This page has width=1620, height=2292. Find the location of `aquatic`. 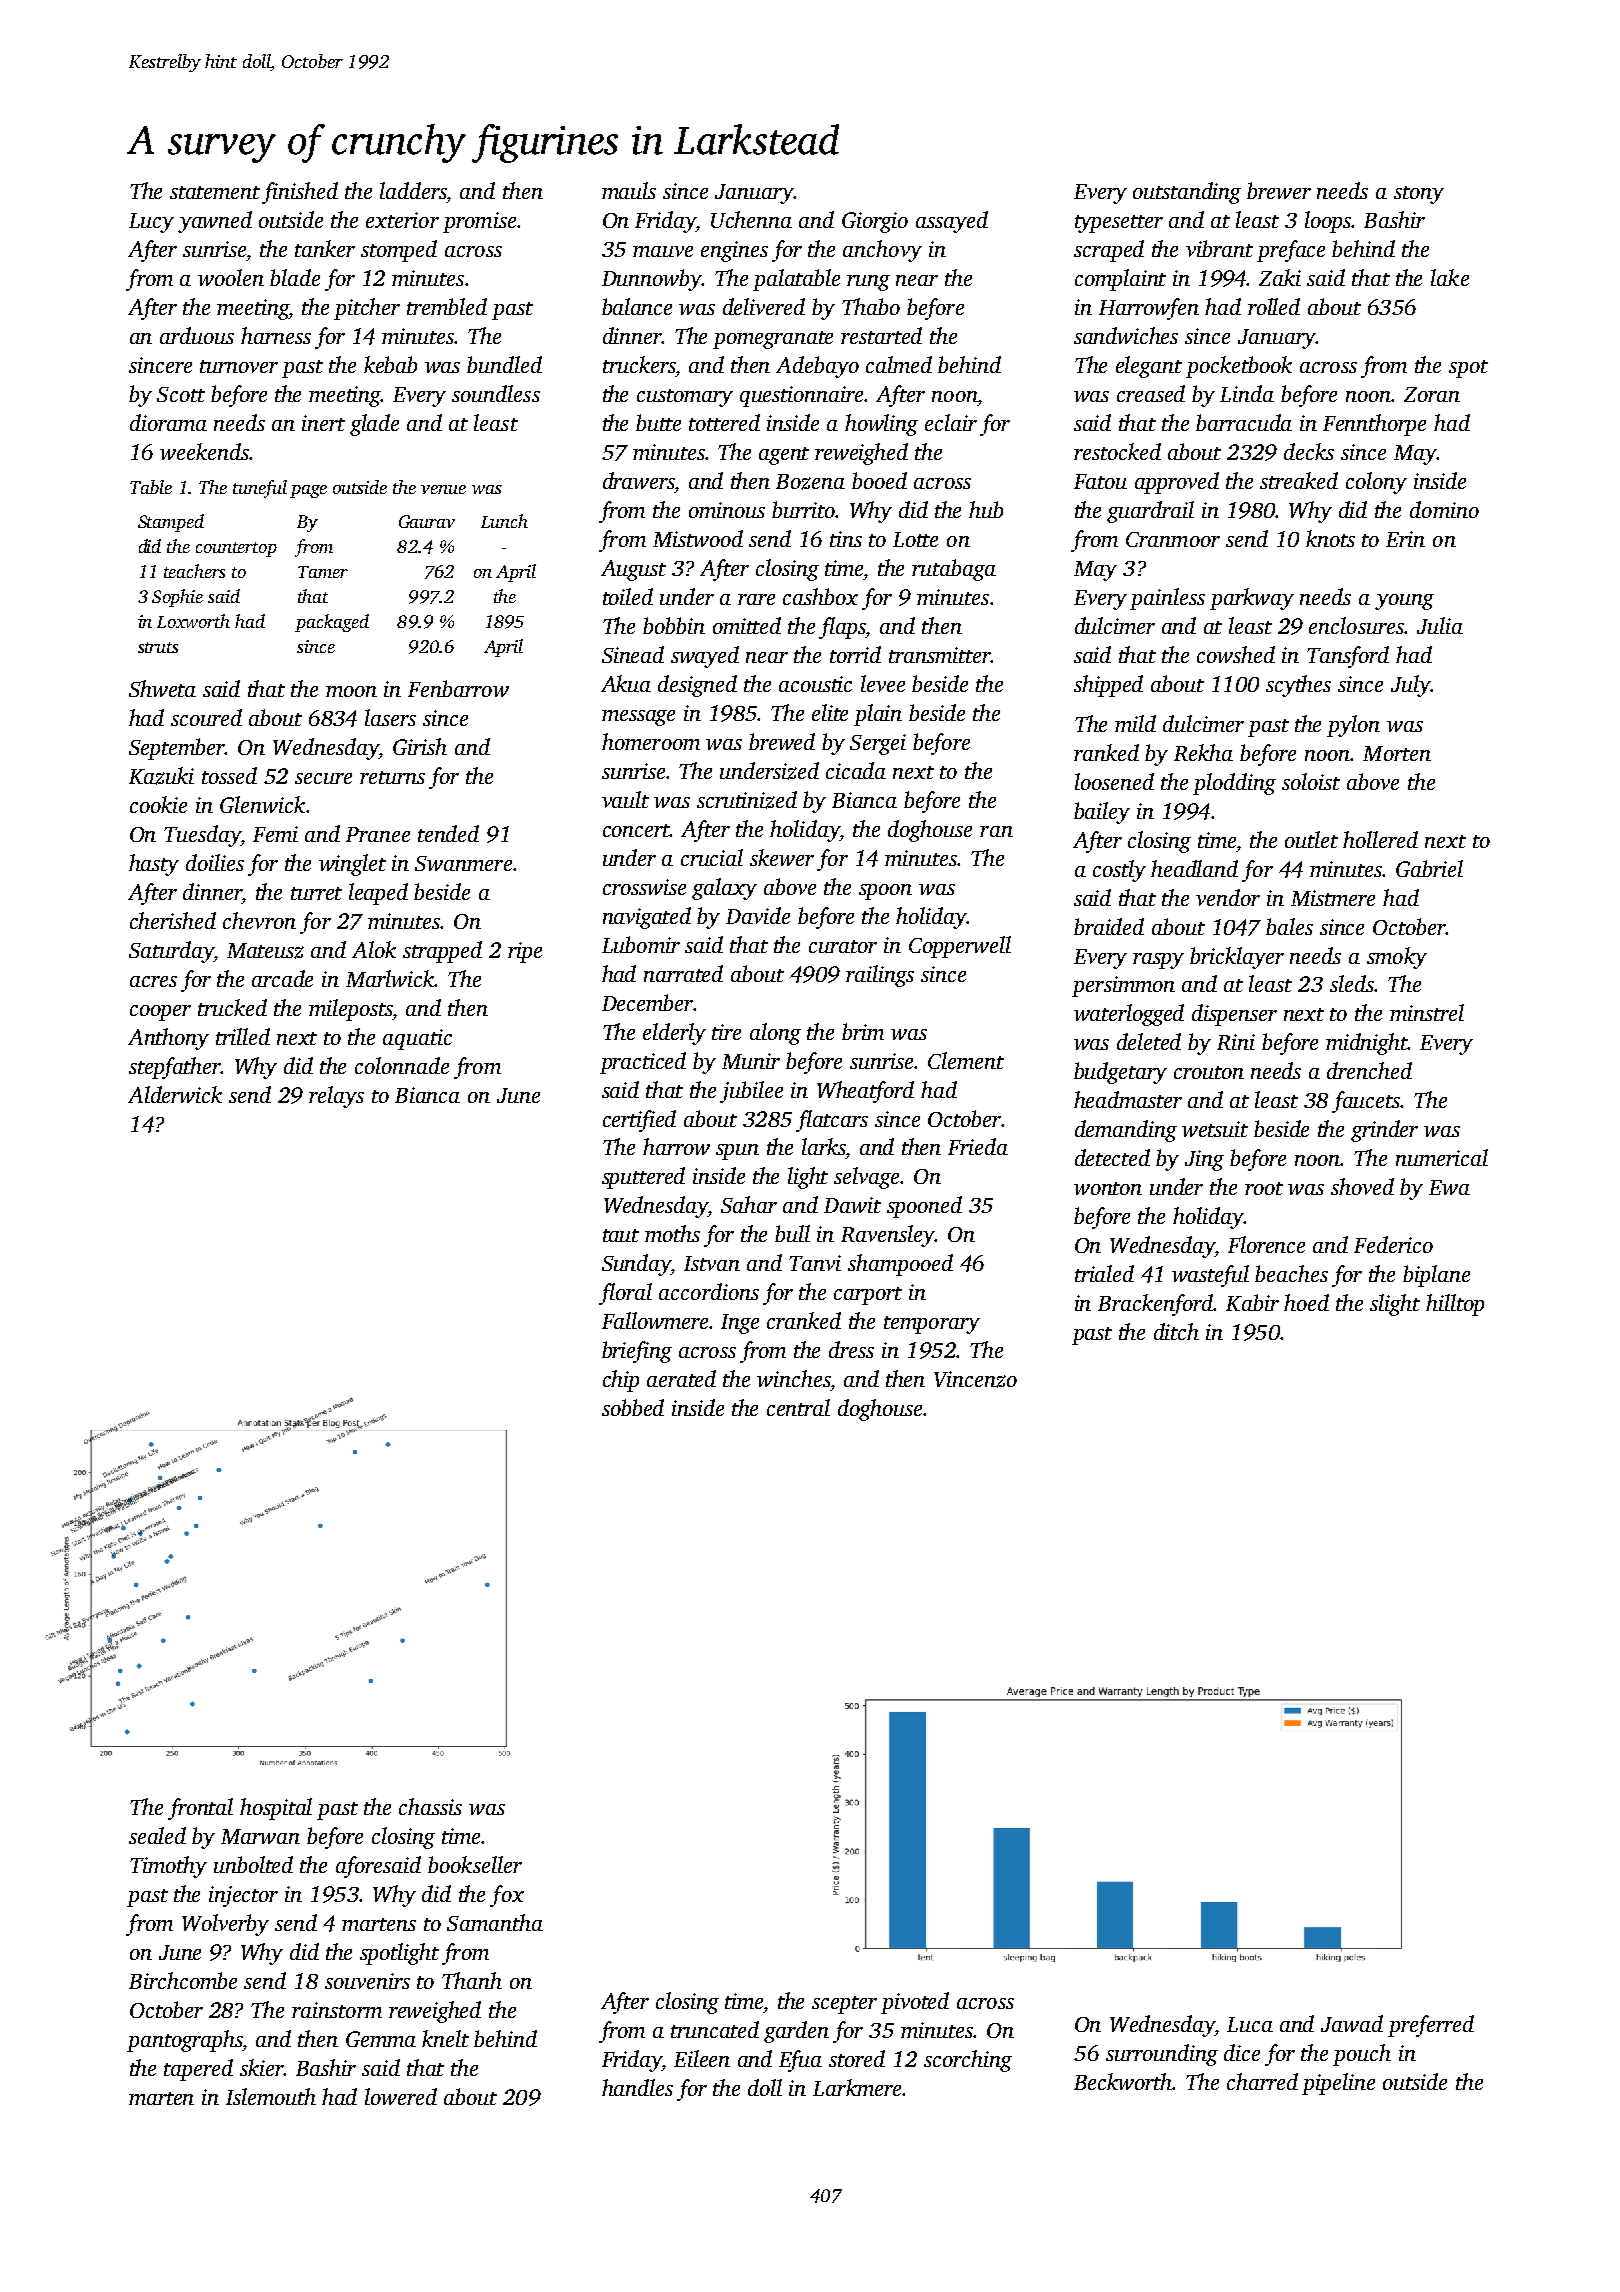

aquatic is located at coordinates (417, 1039).
